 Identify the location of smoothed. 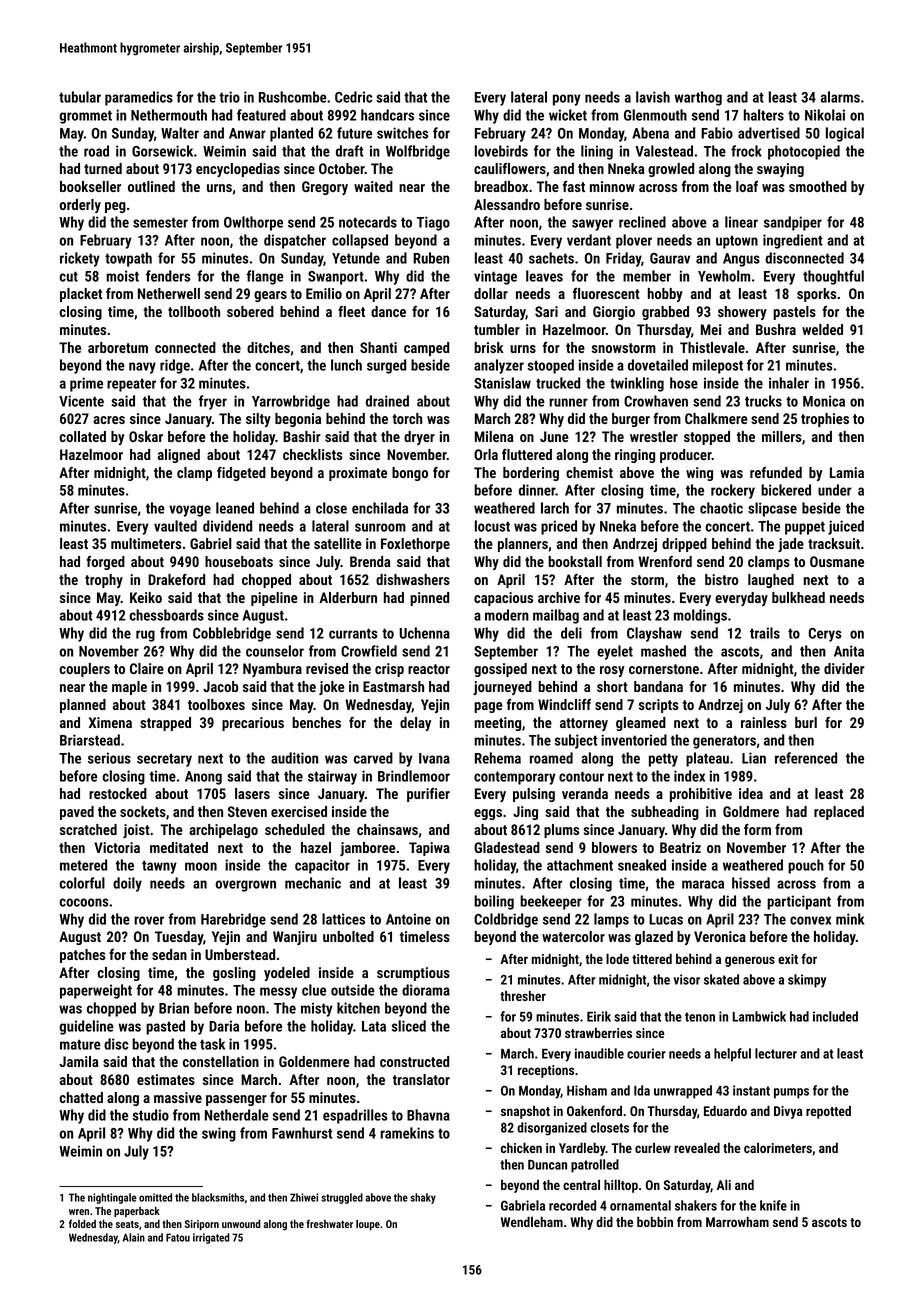
(818, 186).
